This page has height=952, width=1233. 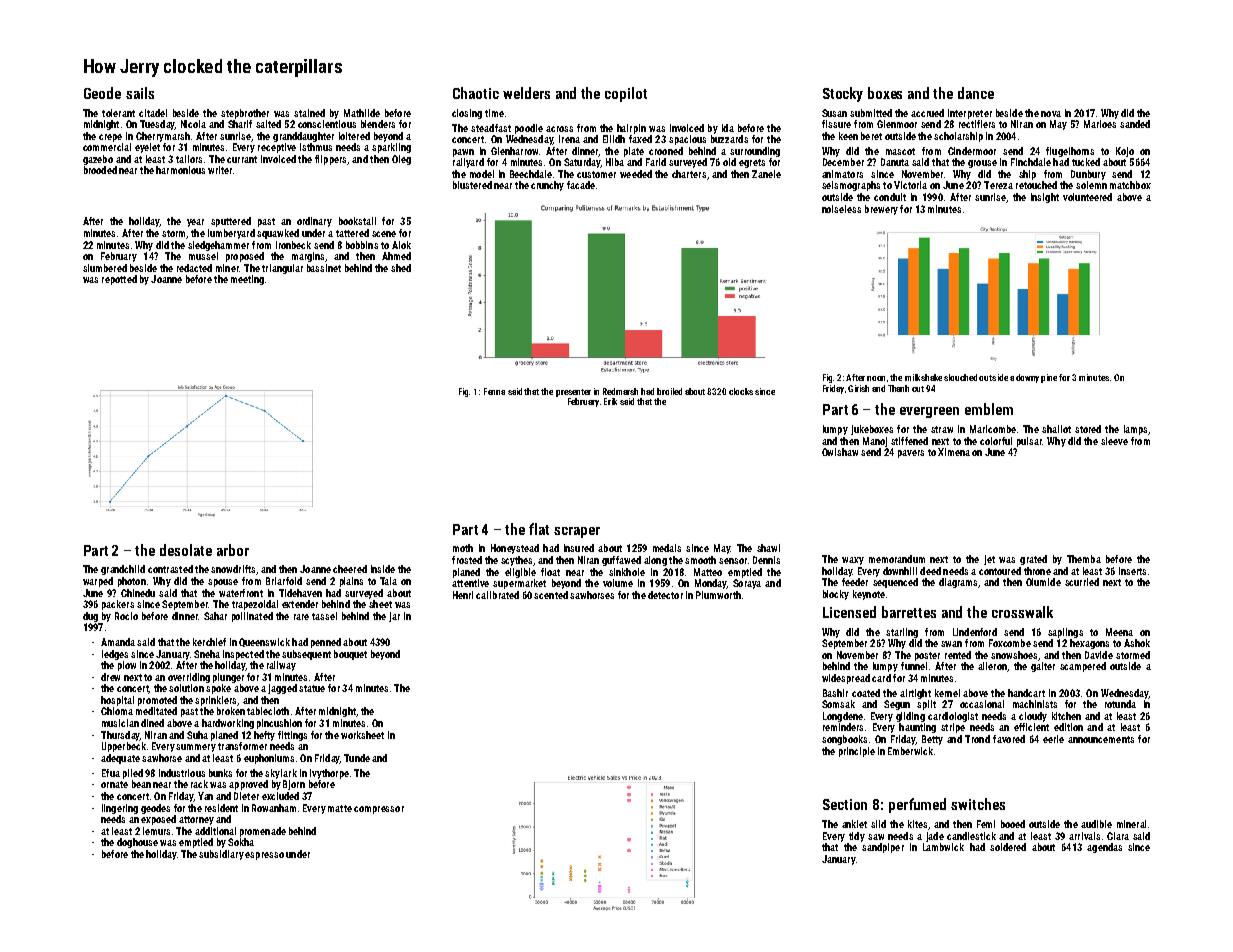 I want to click on agendas, so click(x=1104, y=848).
